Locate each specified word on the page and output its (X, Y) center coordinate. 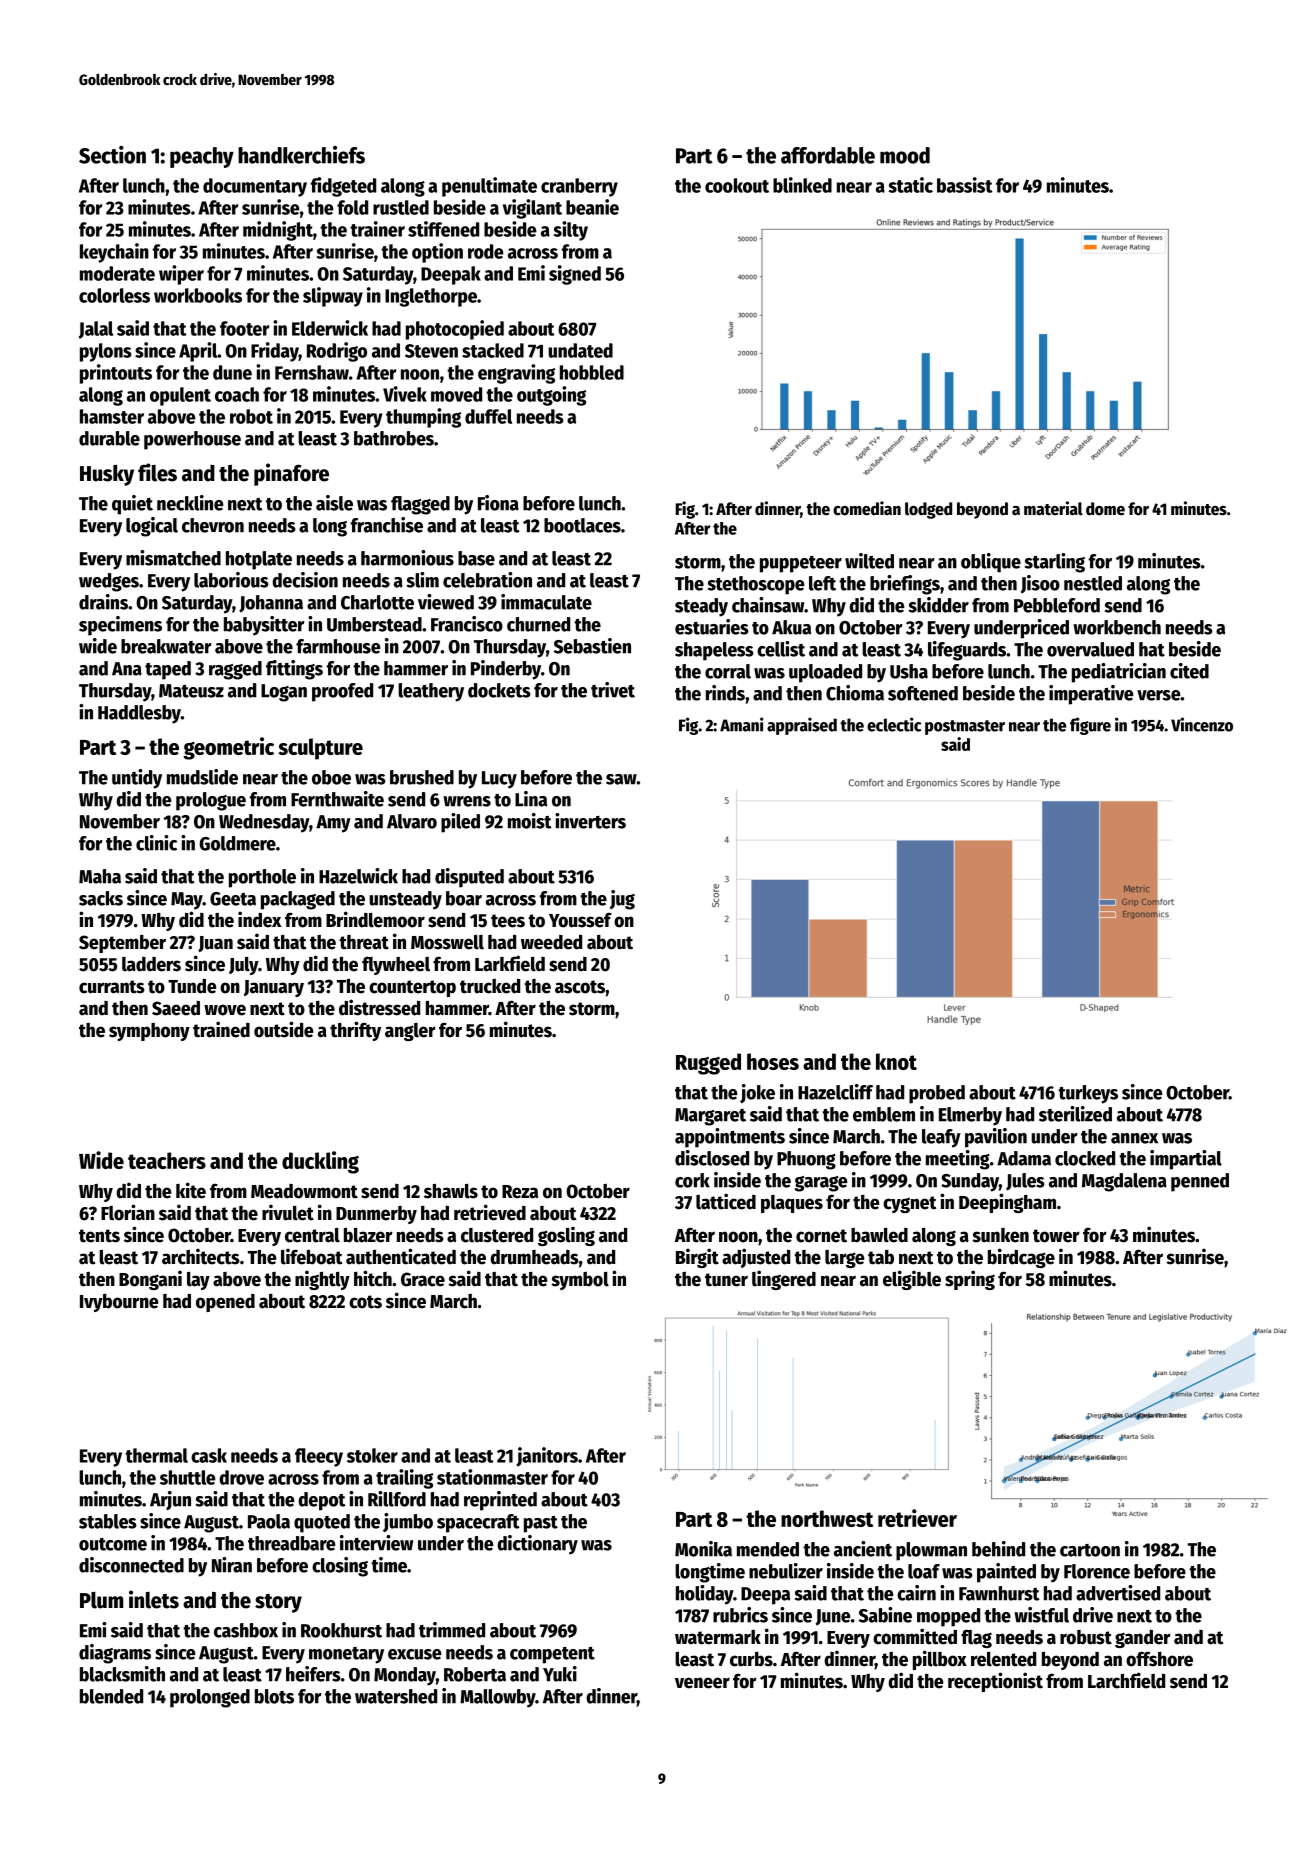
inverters (590, 821)
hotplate (259, 560)
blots (274, 1696)
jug (622, 900)
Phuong (806, 1160)
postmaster (965, 727)
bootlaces (582, 525)
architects (201, 1256)
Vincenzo (1202, 724)
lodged (928, 510)
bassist (964, 185)
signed (575, 275)
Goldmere (237, 843)
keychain (114, 253)
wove (225, 1010)
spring (970, 1280)
